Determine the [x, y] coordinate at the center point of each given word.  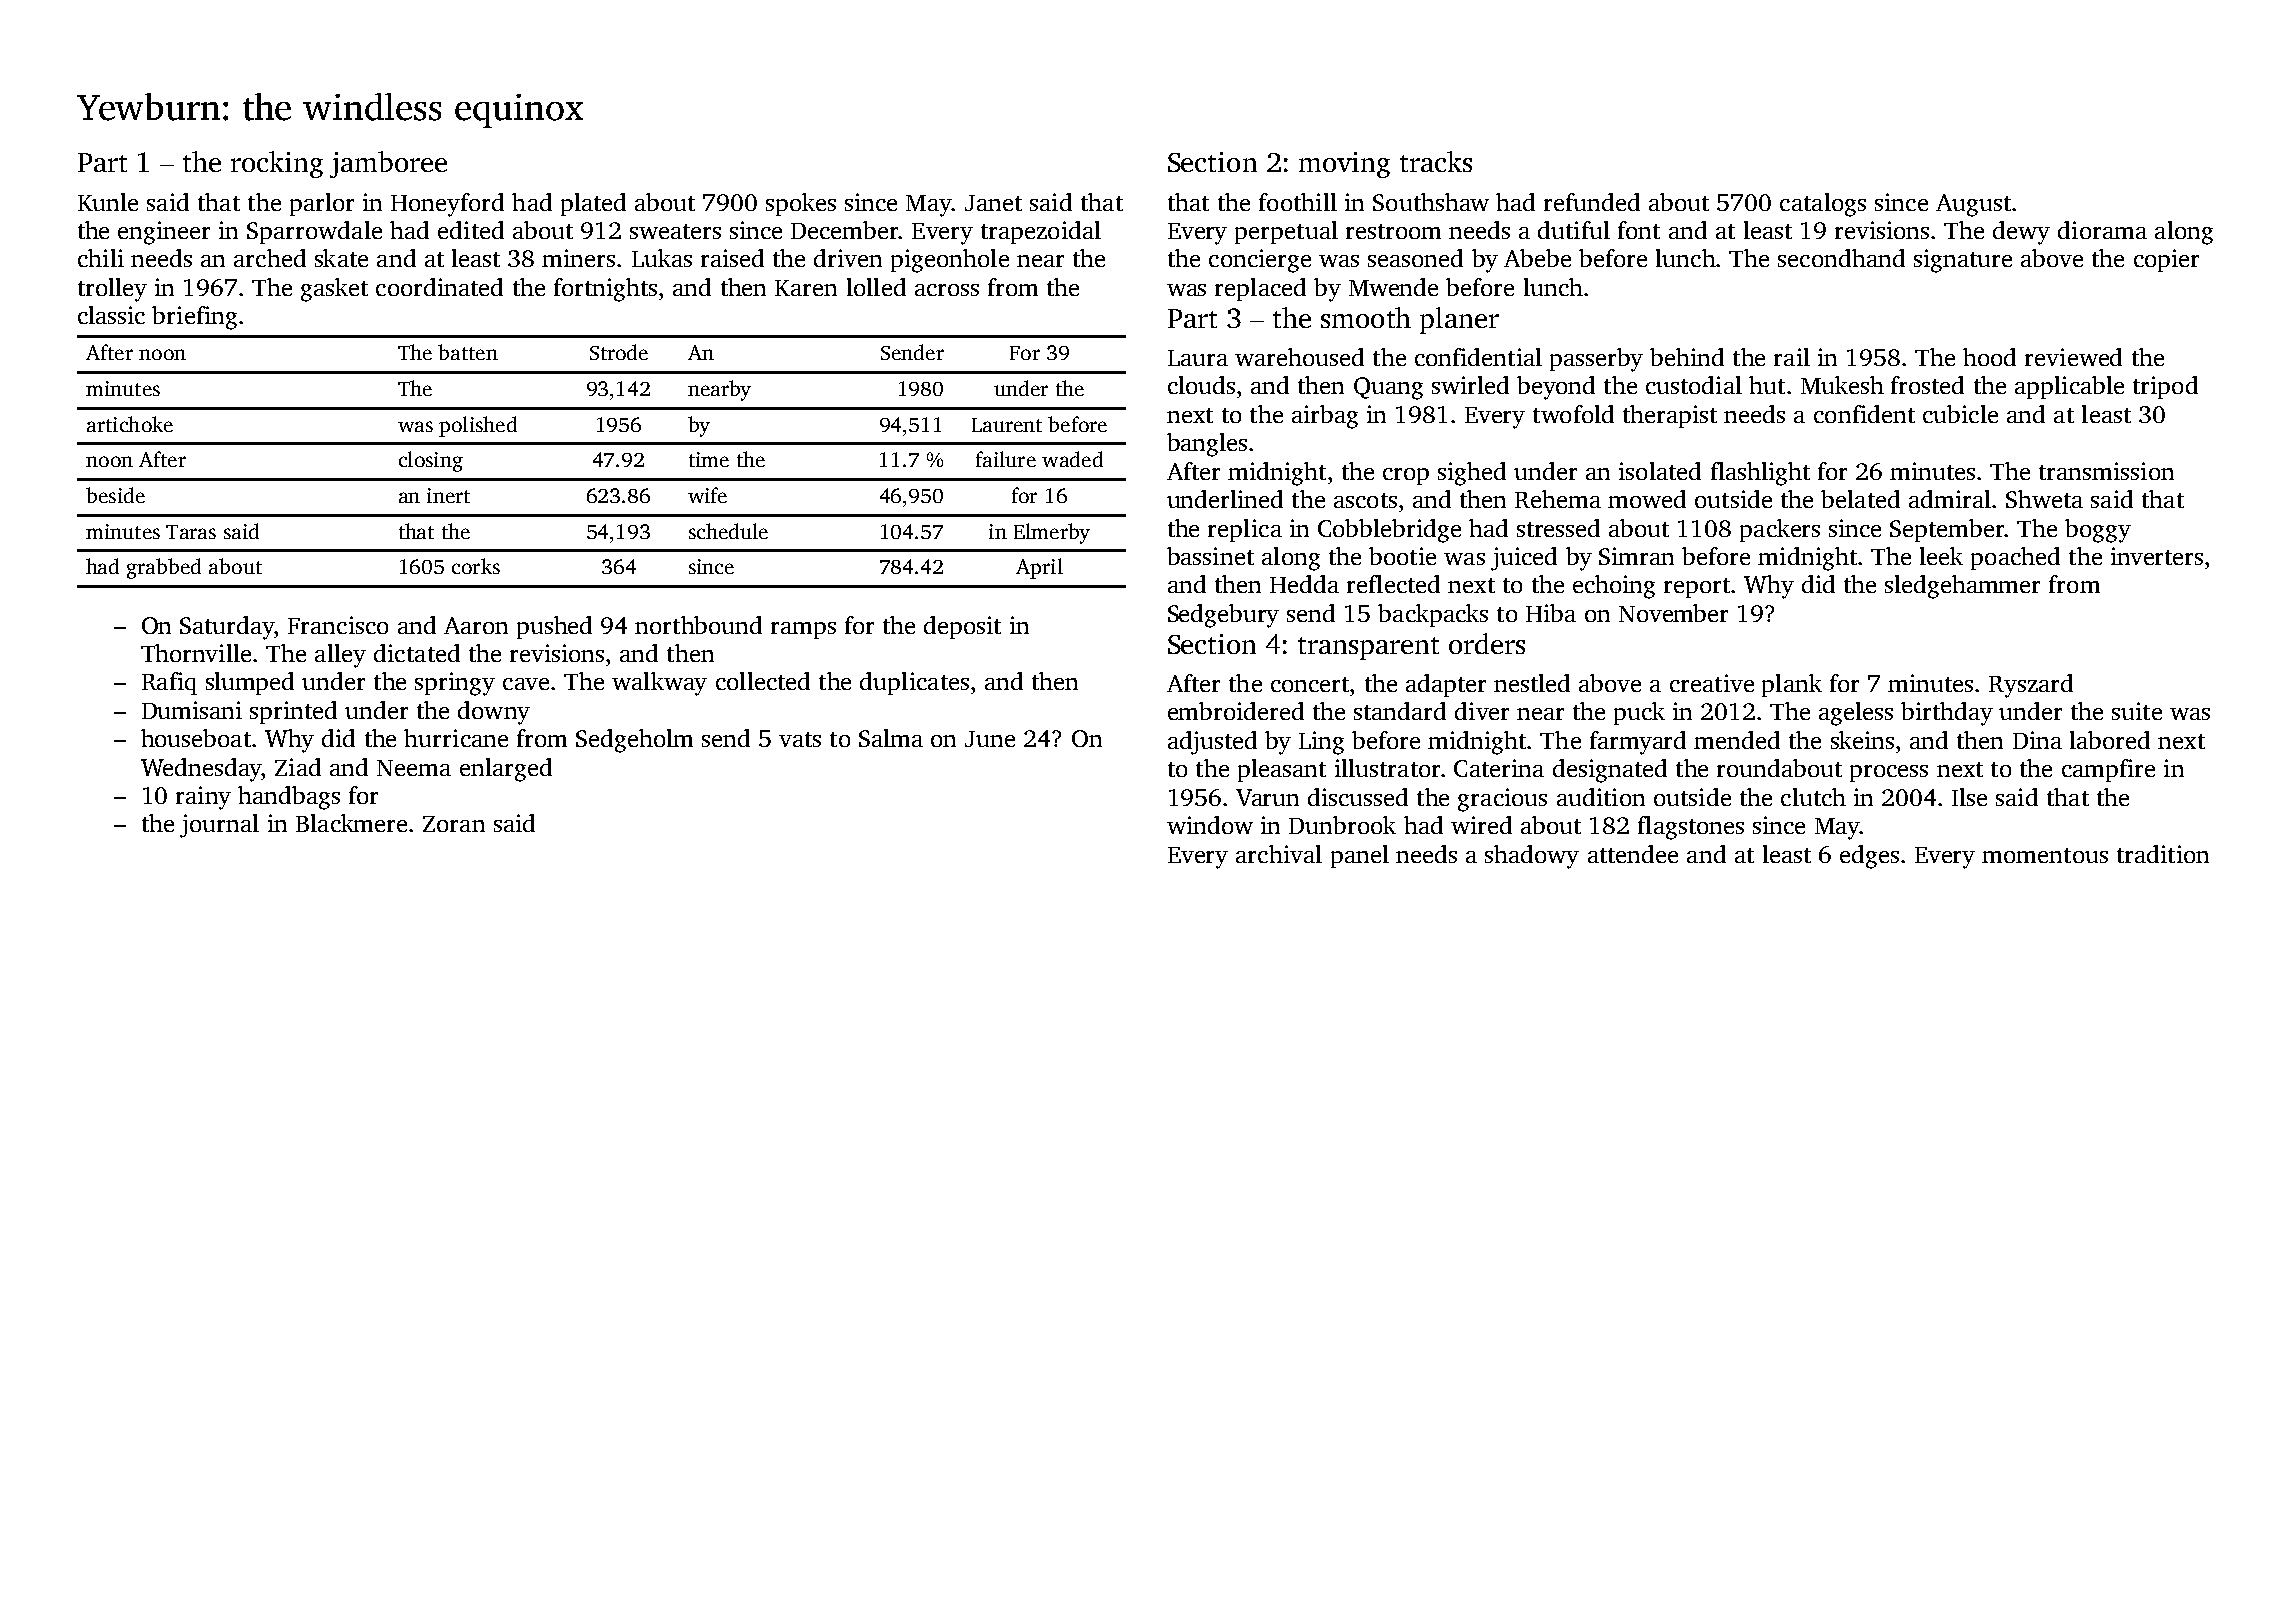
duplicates [914, 683]
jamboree [388, 164]
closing [431, 461]
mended [1737, 740]
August [1973, 205]
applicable [2069, 387]
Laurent [1007, 425]
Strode [619, 352]
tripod [2165, 387]
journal [219, 826]
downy [494, 713]
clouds [1201, 385]
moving [1344, 165]
